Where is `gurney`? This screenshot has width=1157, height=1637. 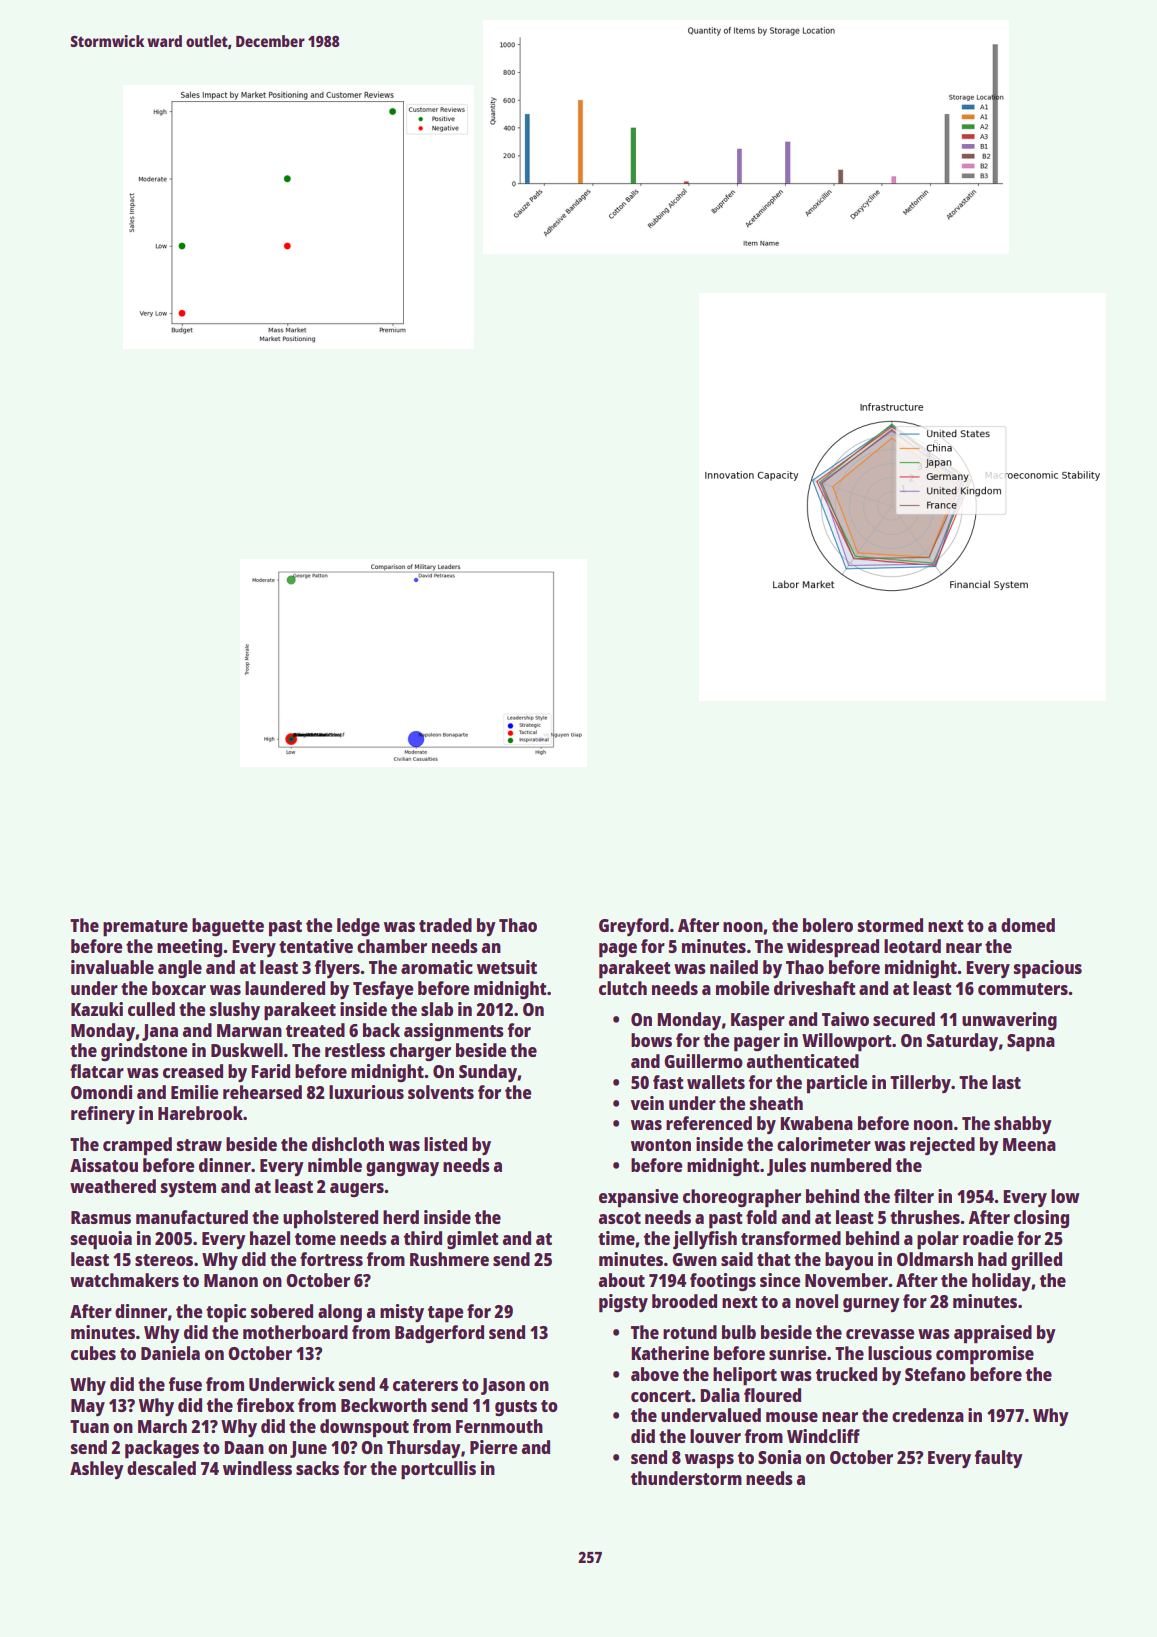 gurney is located at coordinates (871, 1305).
